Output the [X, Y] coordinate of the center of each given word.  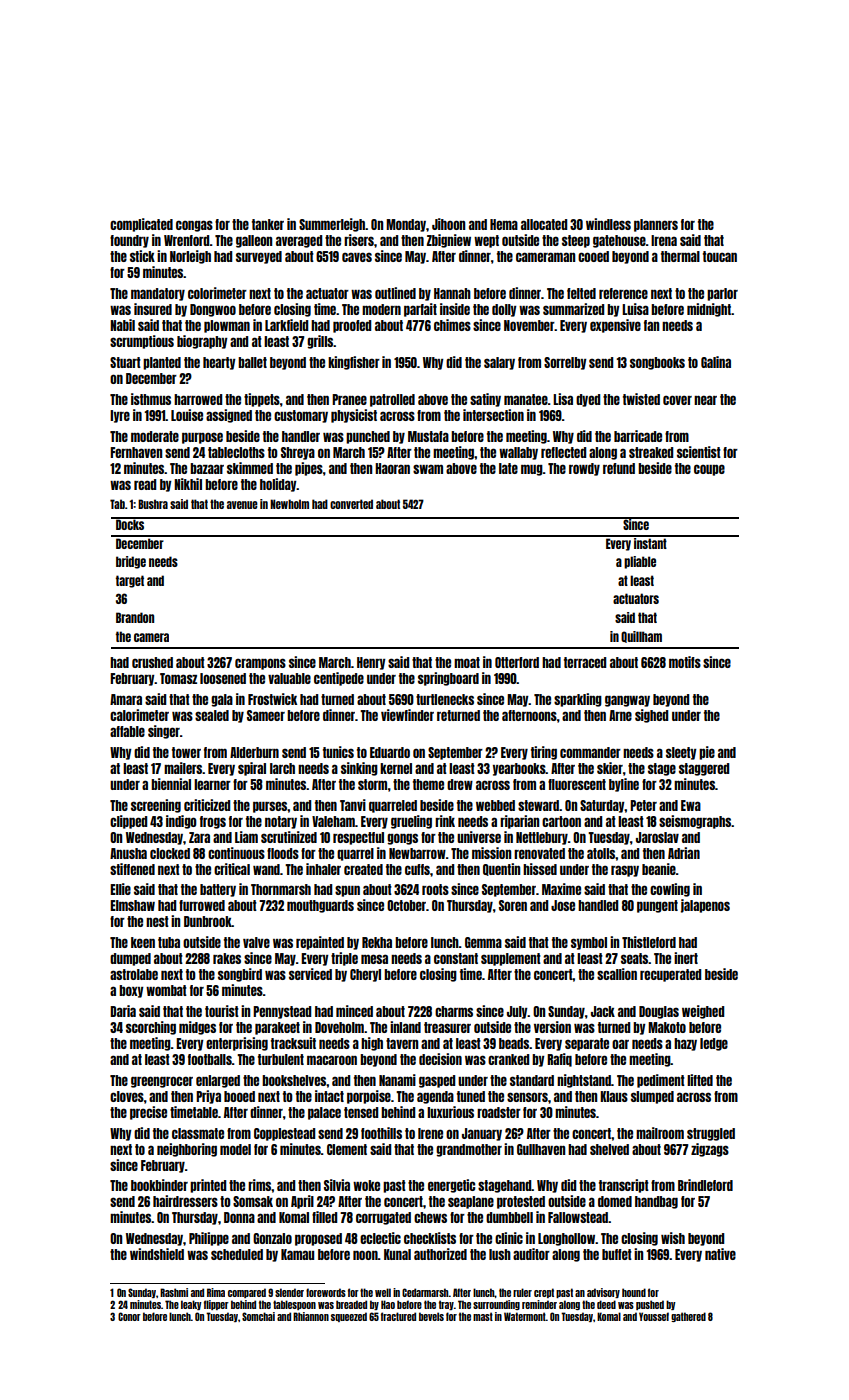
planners [656, 225]
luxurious [450, 1112]
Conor [129, 1316]
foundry [129, 241]
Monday [406, 225]
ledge [714, 1044]
